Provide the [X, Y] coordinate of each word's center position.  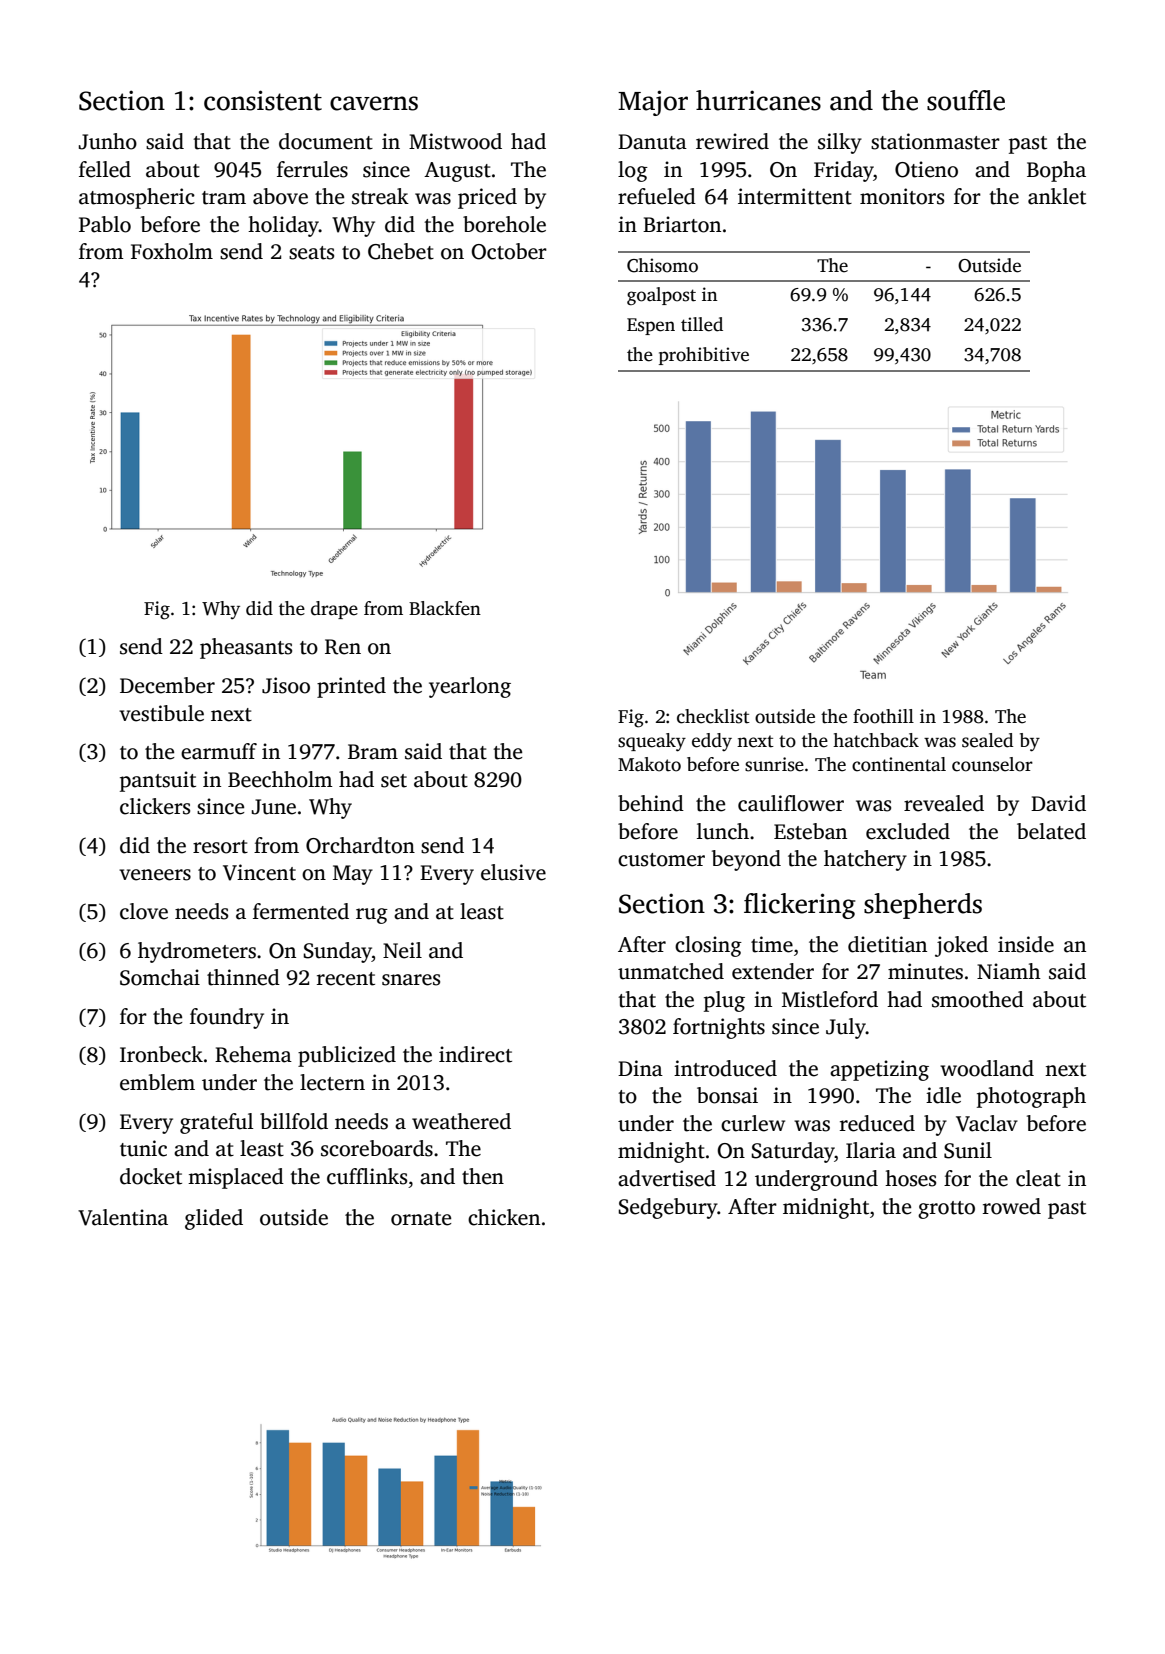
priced [487, 198]
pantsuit [158, 781]
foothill [883, 716]
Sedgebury [668, 1208]
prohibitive [704, 356]
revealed [944, 803]
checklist [713, 716]
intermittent [795, 196]
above [280, 196]
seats [311, 253]
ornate [421, 1219]
